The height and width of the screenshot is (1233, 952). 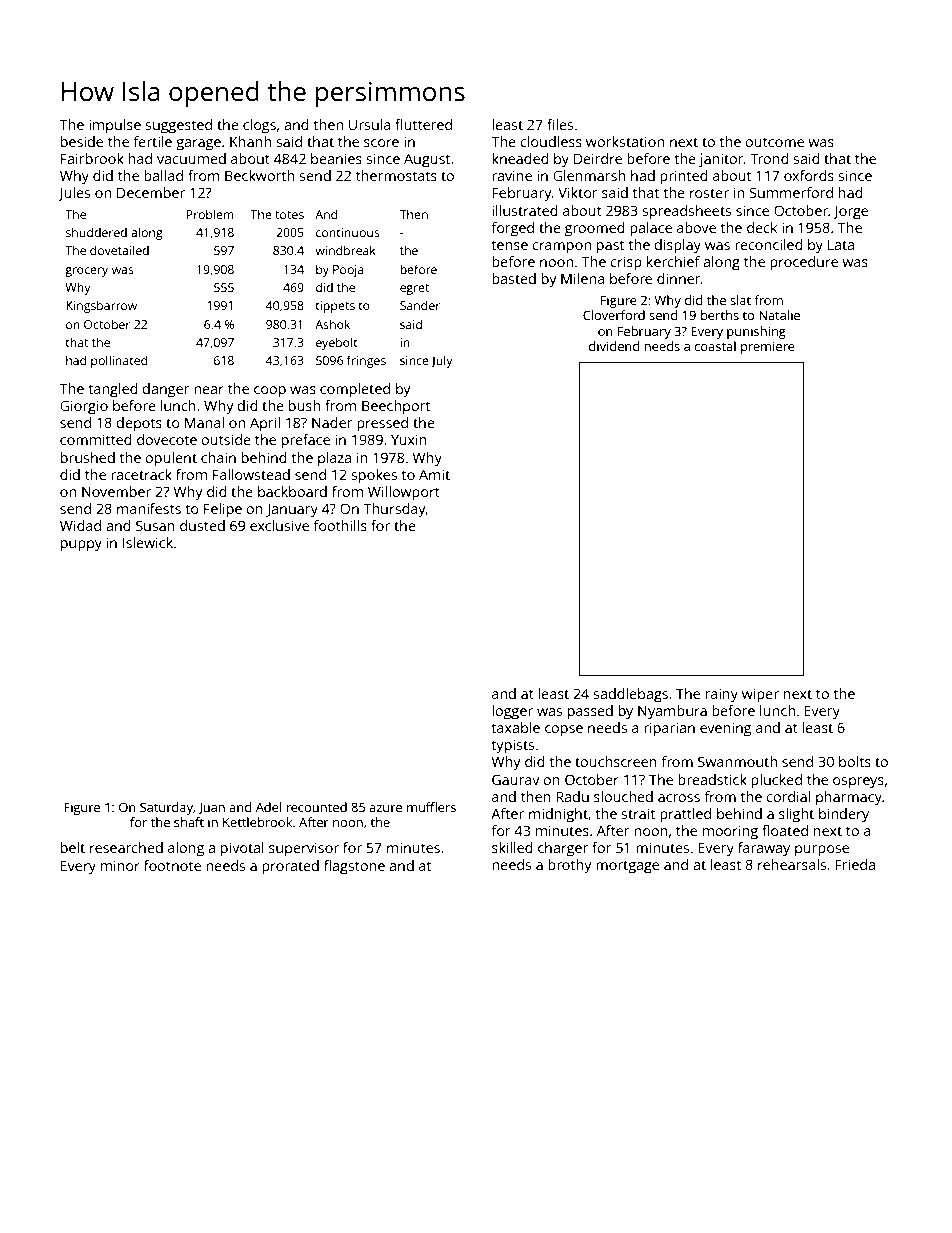 I want to click on coastal, so click(x=715, y=346).
